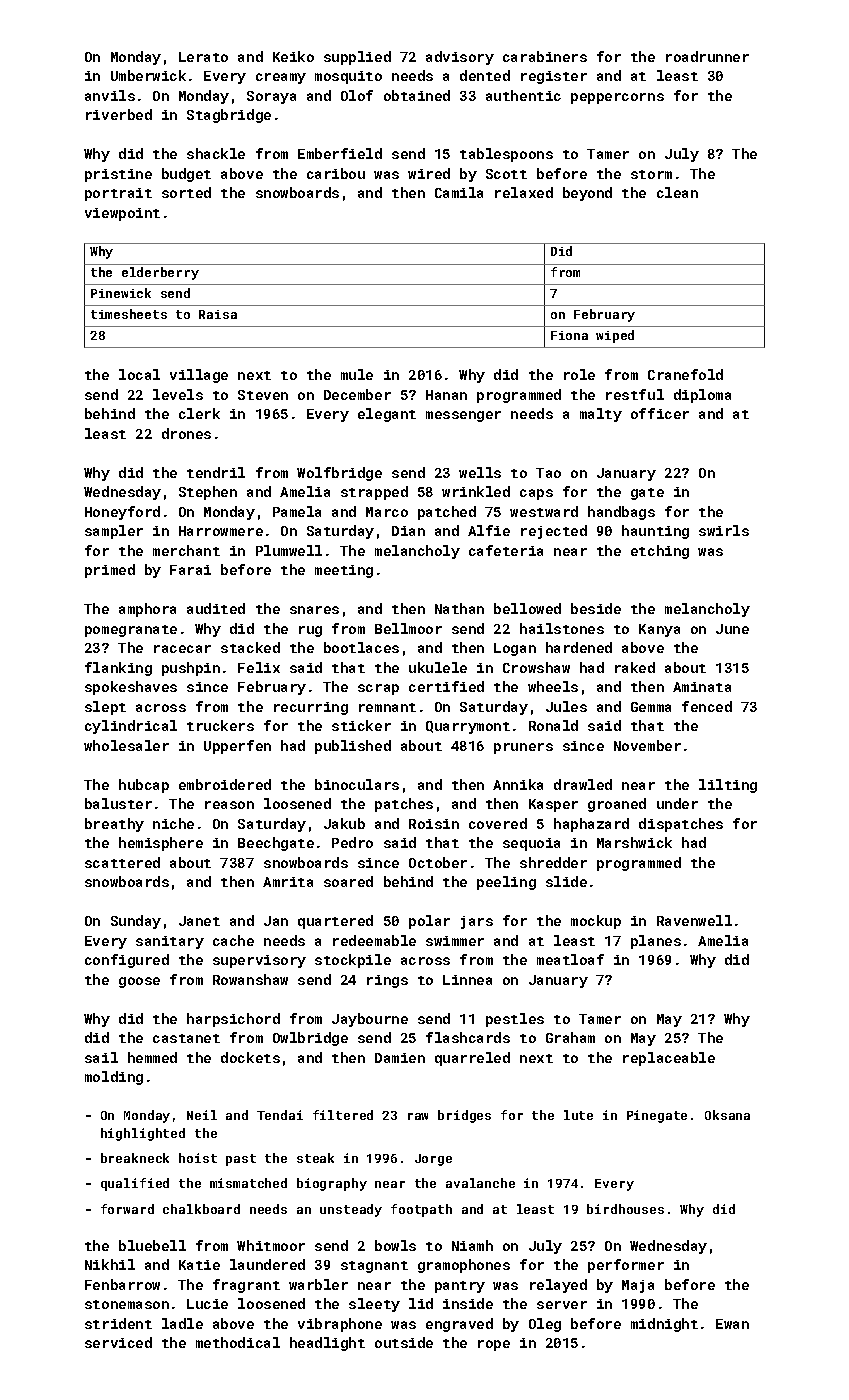 The width and height of the page is (849, 1400). What do you see at coordinates (186, 175) in the page?
I see `budget` at bounding box center [186, 175].
